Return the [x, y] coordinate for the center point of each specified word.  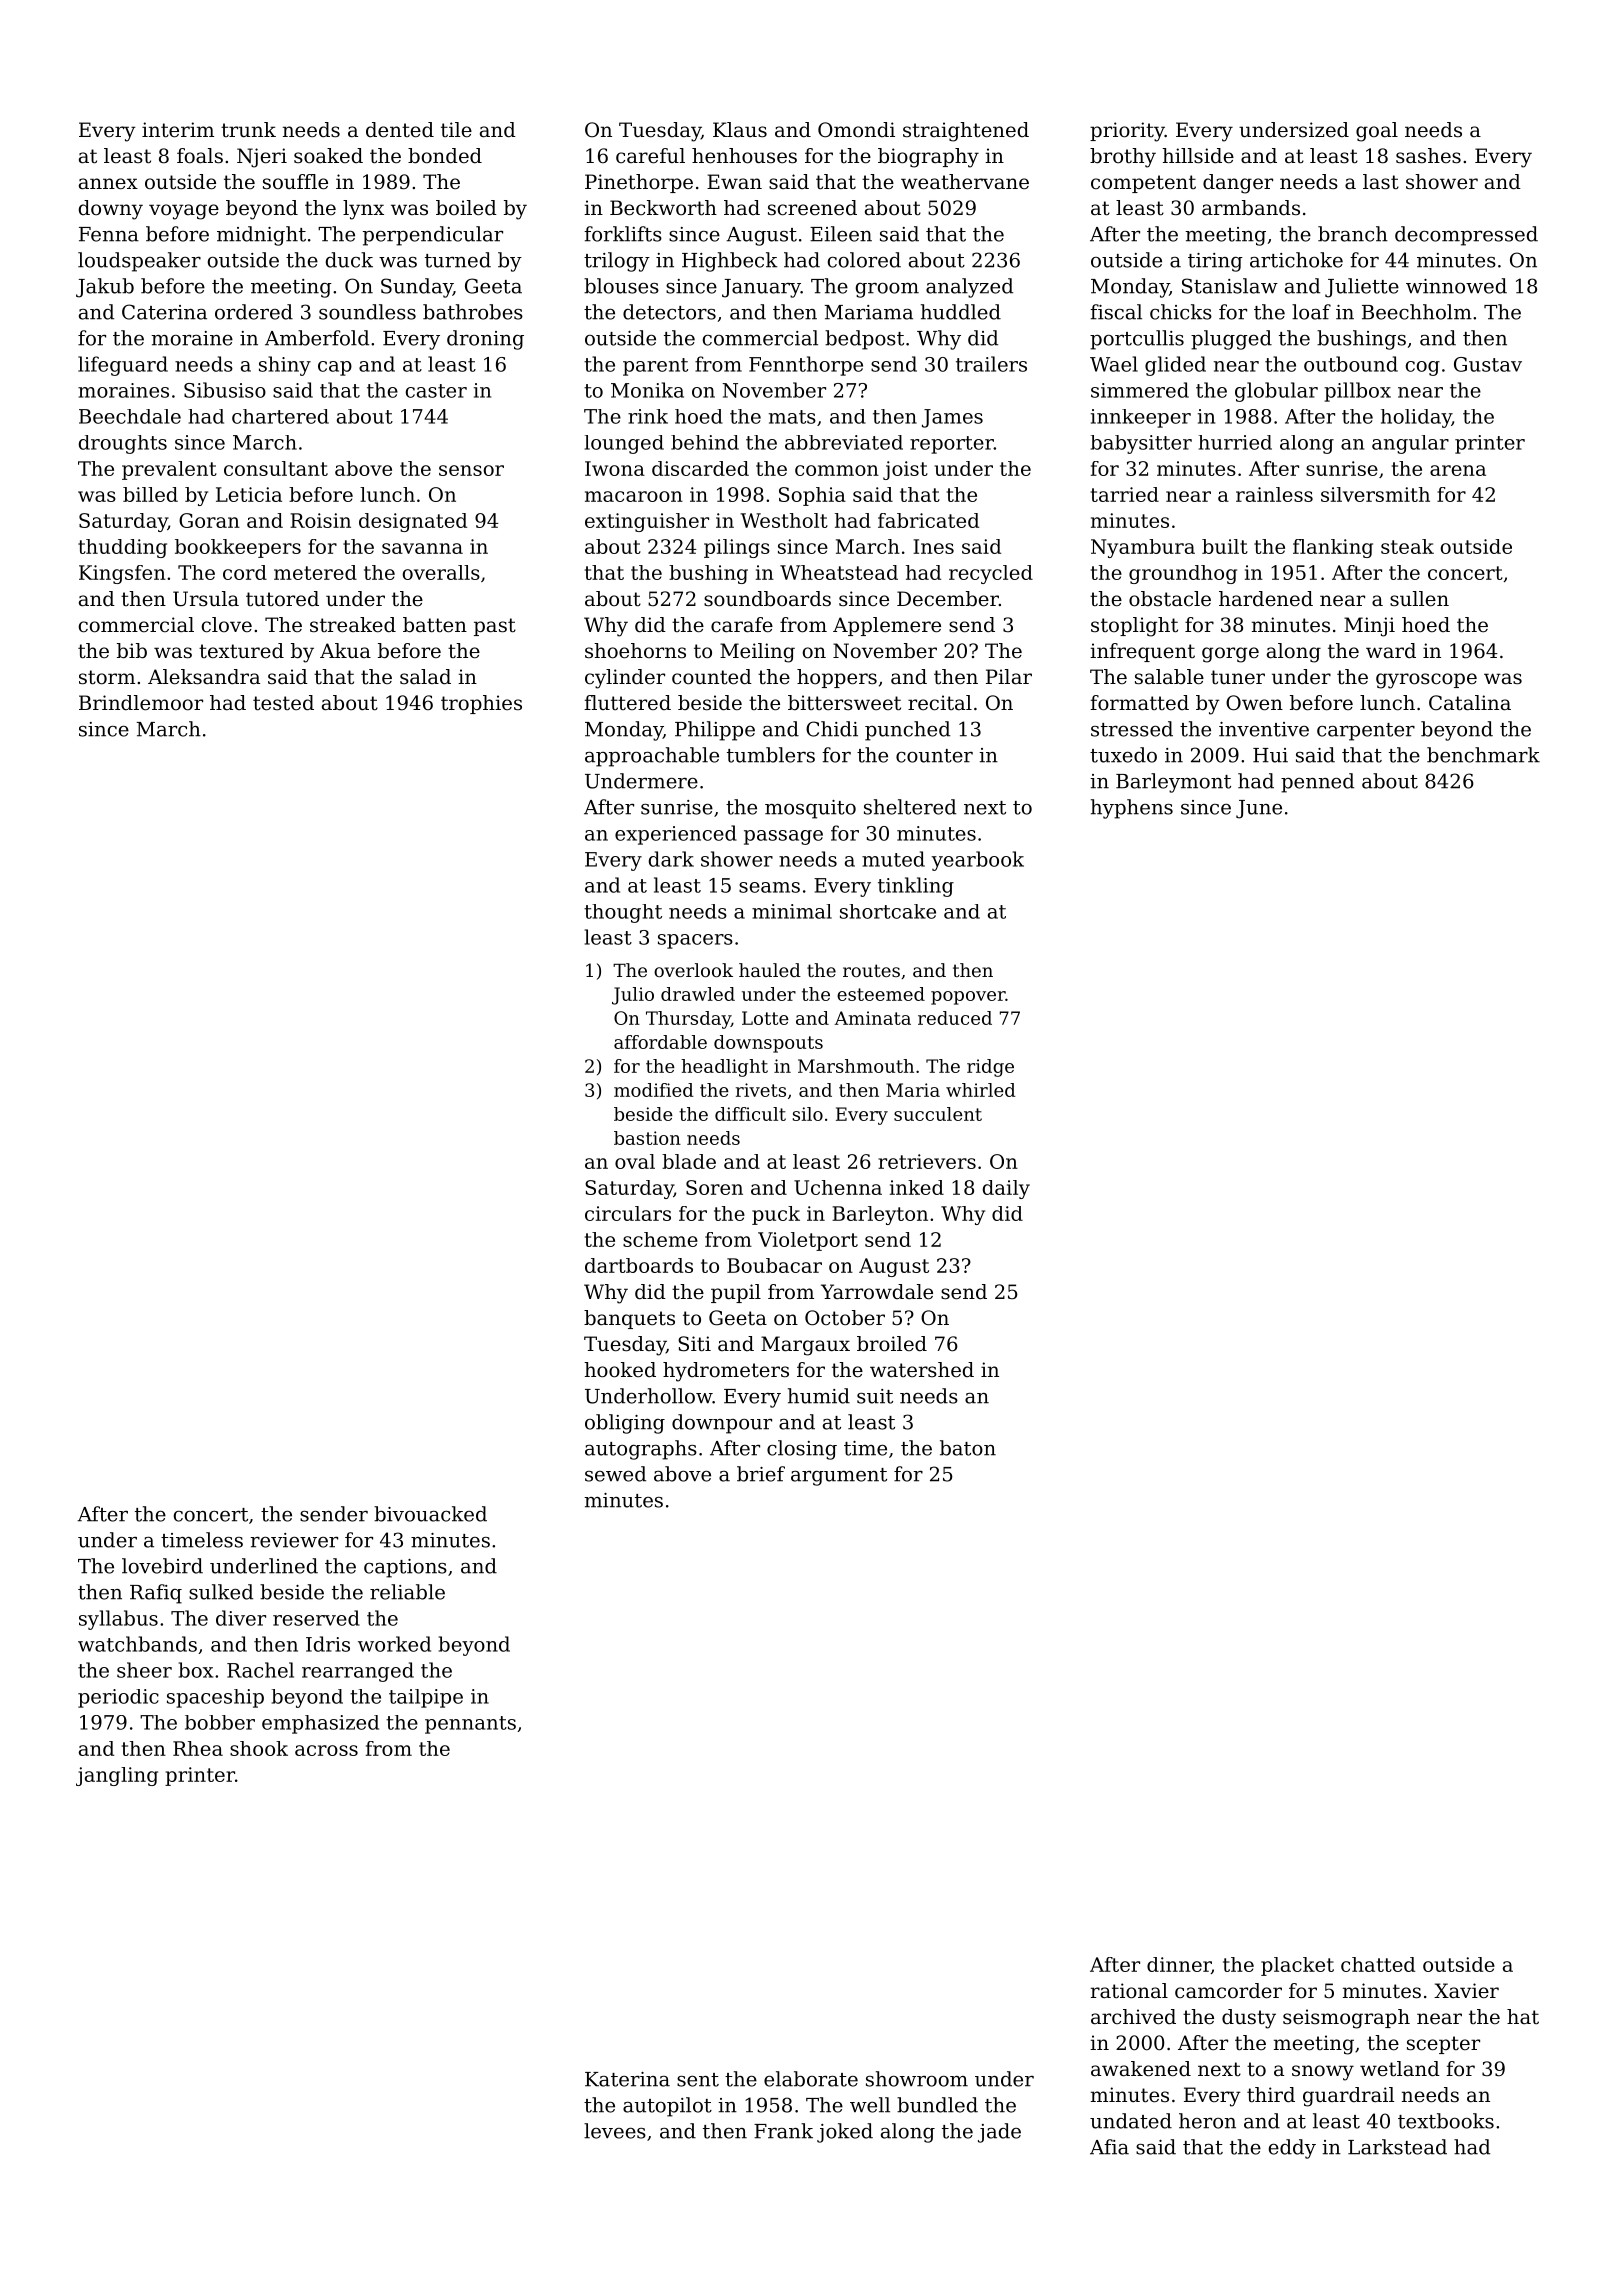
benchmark [1483, 755]
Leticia [249, 494]
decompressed [1466, 236]
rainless [1274, 494]
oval [635, 1161]
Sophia [812, 496]
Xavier [1466, 1991]
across [326, 1750]
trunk [248, 129]
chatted [1378, 1964]
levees [615, 2131]
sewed [615, 1474]
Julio [633, 996]
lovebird [162, 1566]
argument [839, 1477]
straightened [966, 132]
